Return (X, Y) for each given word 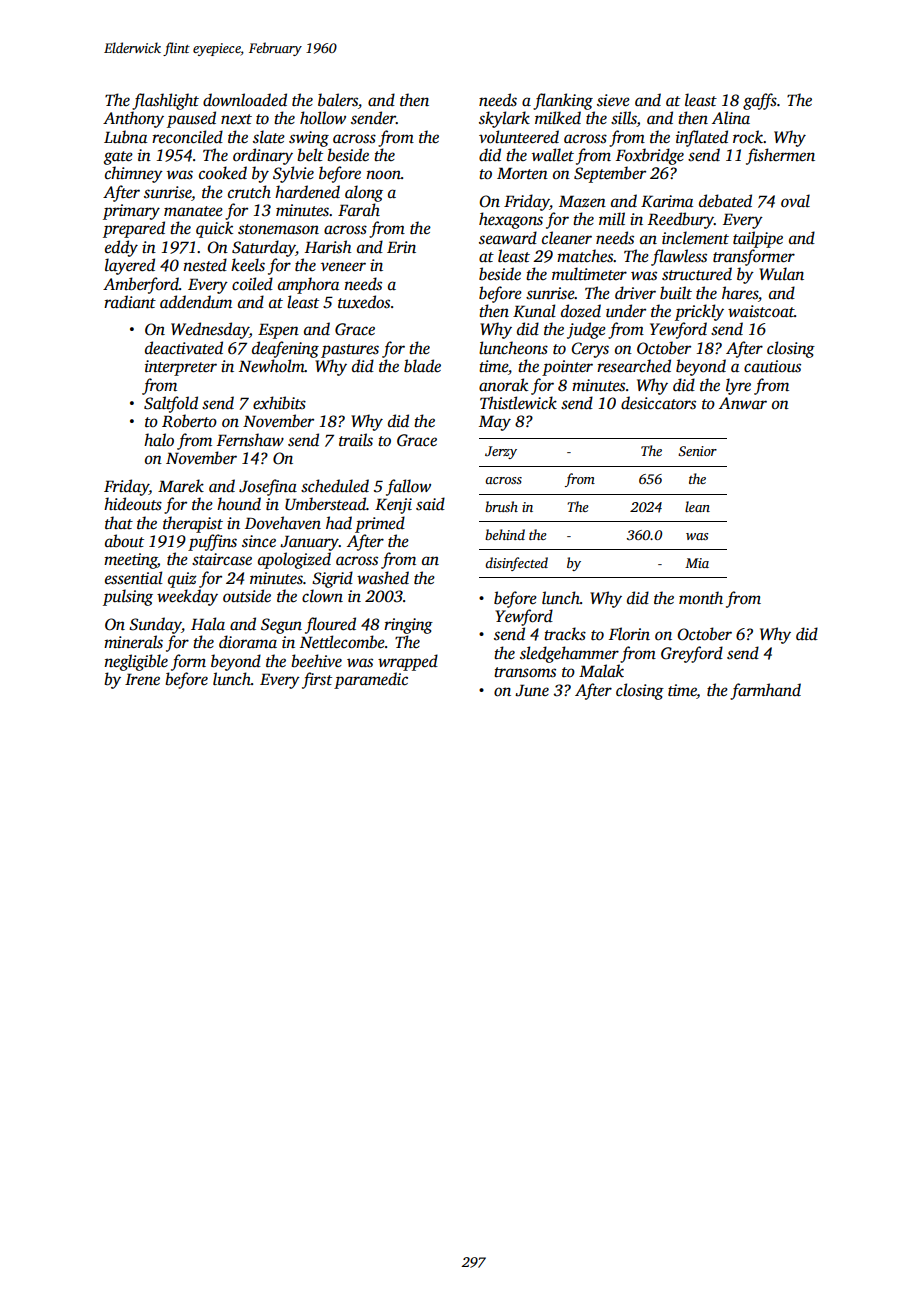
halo (159, 440)
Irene (142, 679)
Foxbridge (650, 156)
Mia (697, 563)
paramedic (371, 680)
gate (118, 158)
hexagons (511, 220)
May (495, 423)
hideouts (133, 504)
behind (505, 534)
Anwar (743, 403)
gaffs (760, 101)
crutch (249, 192)
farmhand (765, 691)
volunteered (519, 137)
